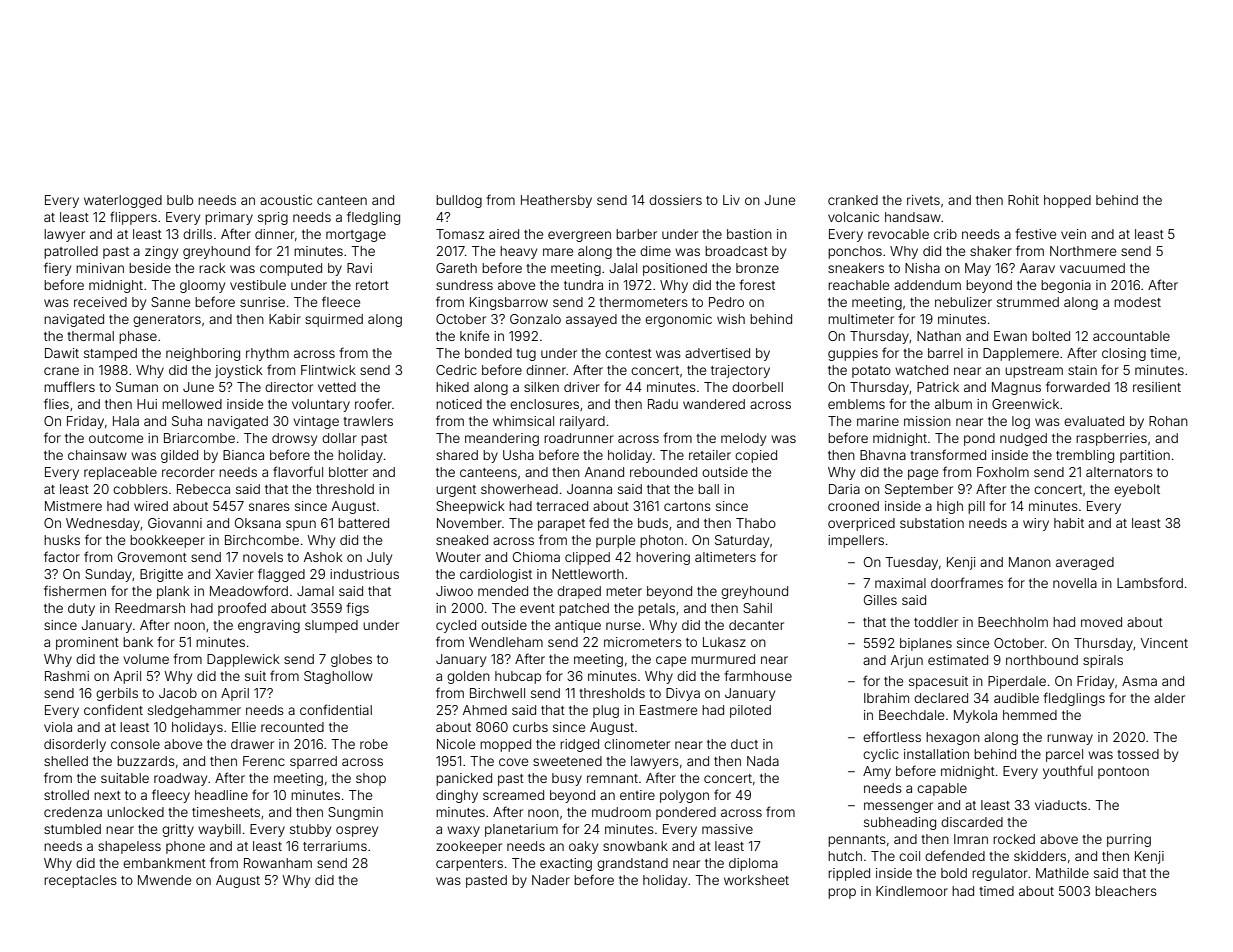  Describe the element at coordinates (606, 711) in the screenshot. I see `plug` at that location.
